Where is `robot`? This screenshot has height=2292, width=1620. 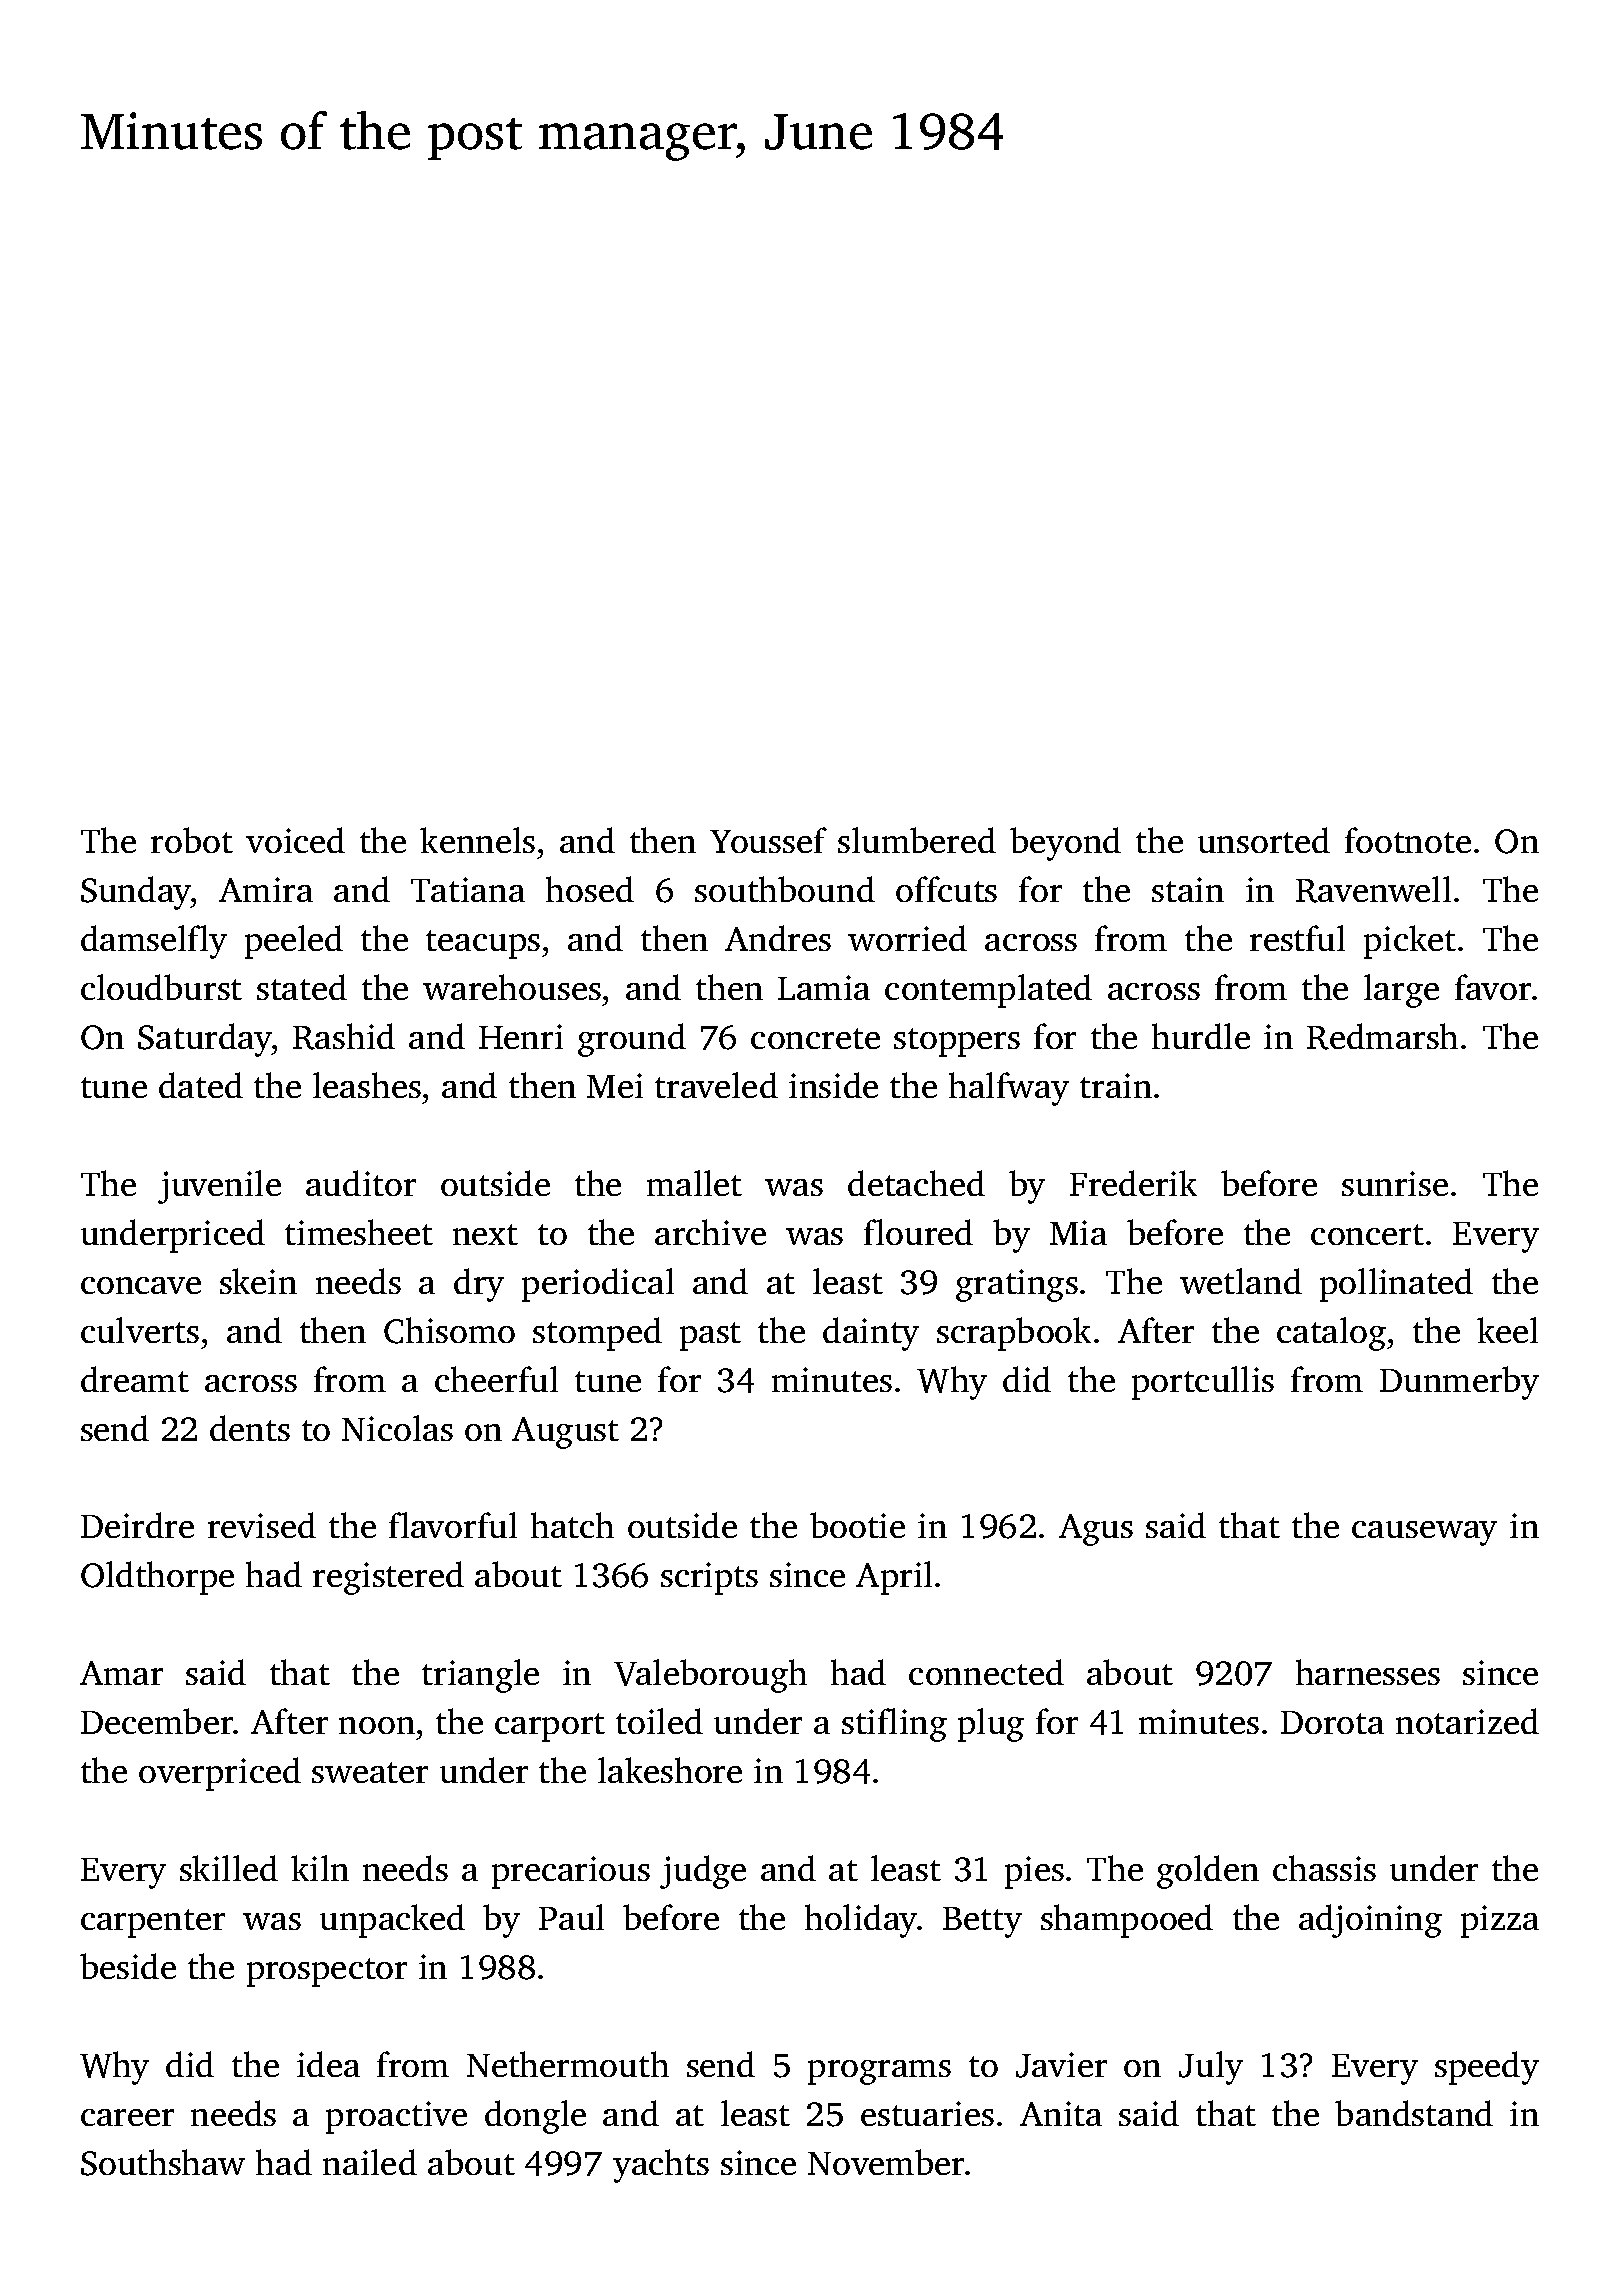
robot is located at coordinates (192, 840).
